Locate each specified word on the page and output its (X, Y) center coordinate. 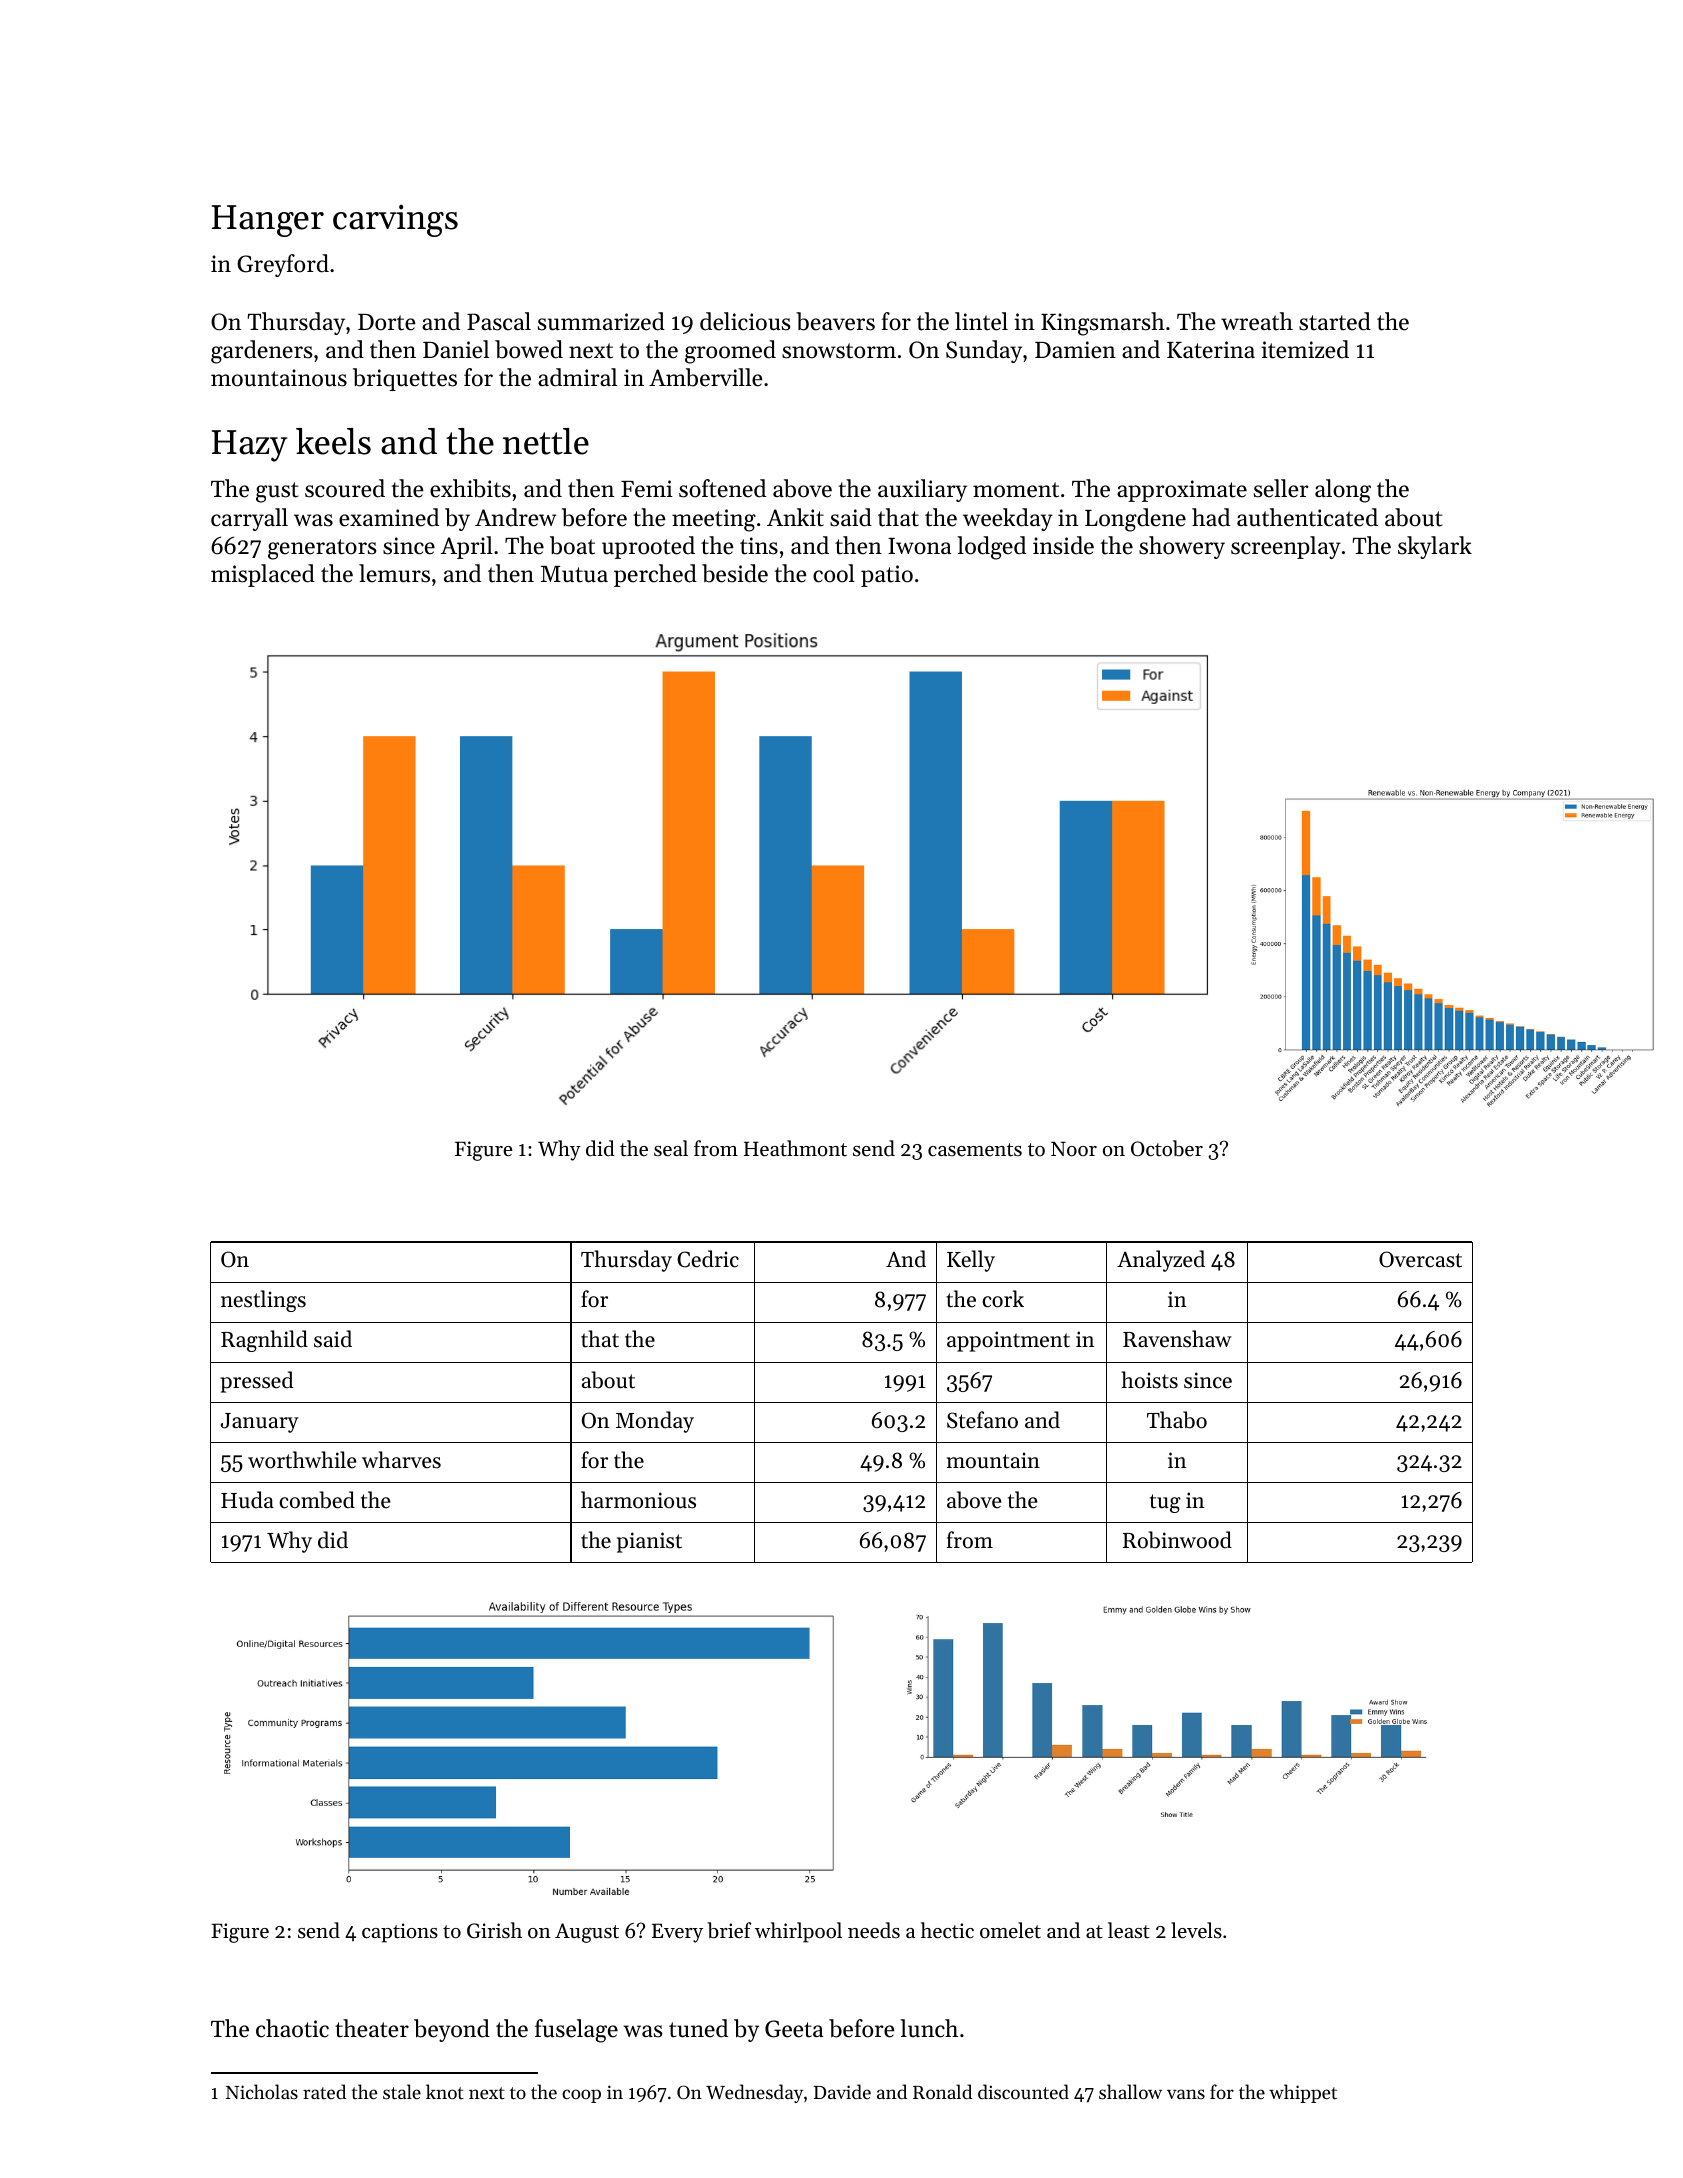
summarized (601, 321)
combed (317, 1500)
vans (1186, 2094)
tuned (698, 2028)
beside (735, 573)
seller (1281, 488)
